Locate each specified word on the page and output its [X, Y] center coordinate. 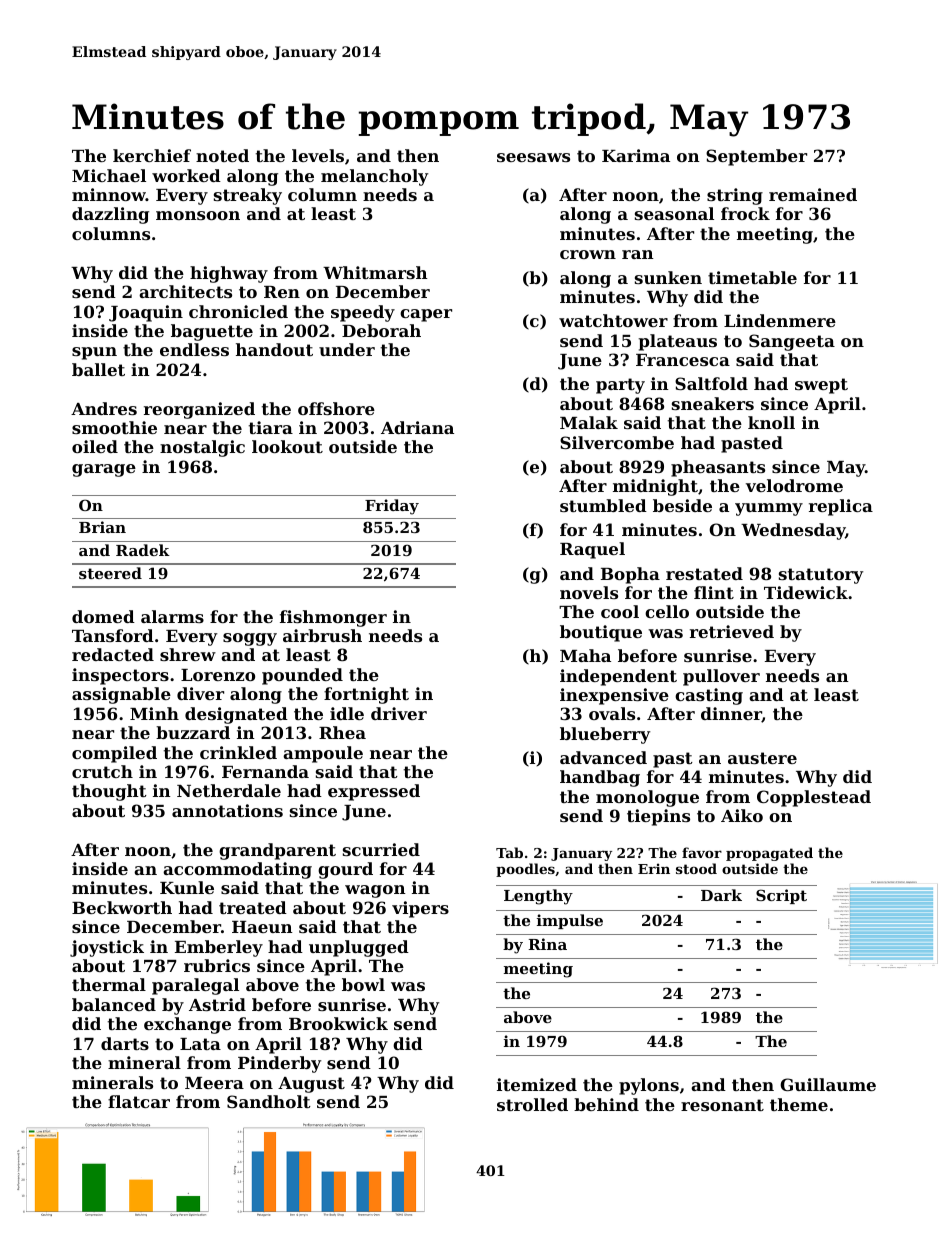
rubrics [217, 965]
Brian [102, 527]
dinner [731, 714]
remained [813, 194]
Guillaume [828, 1084]
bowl [363, 984]
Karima [636, 155]
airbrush [322, 635]
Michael [109, 175]
